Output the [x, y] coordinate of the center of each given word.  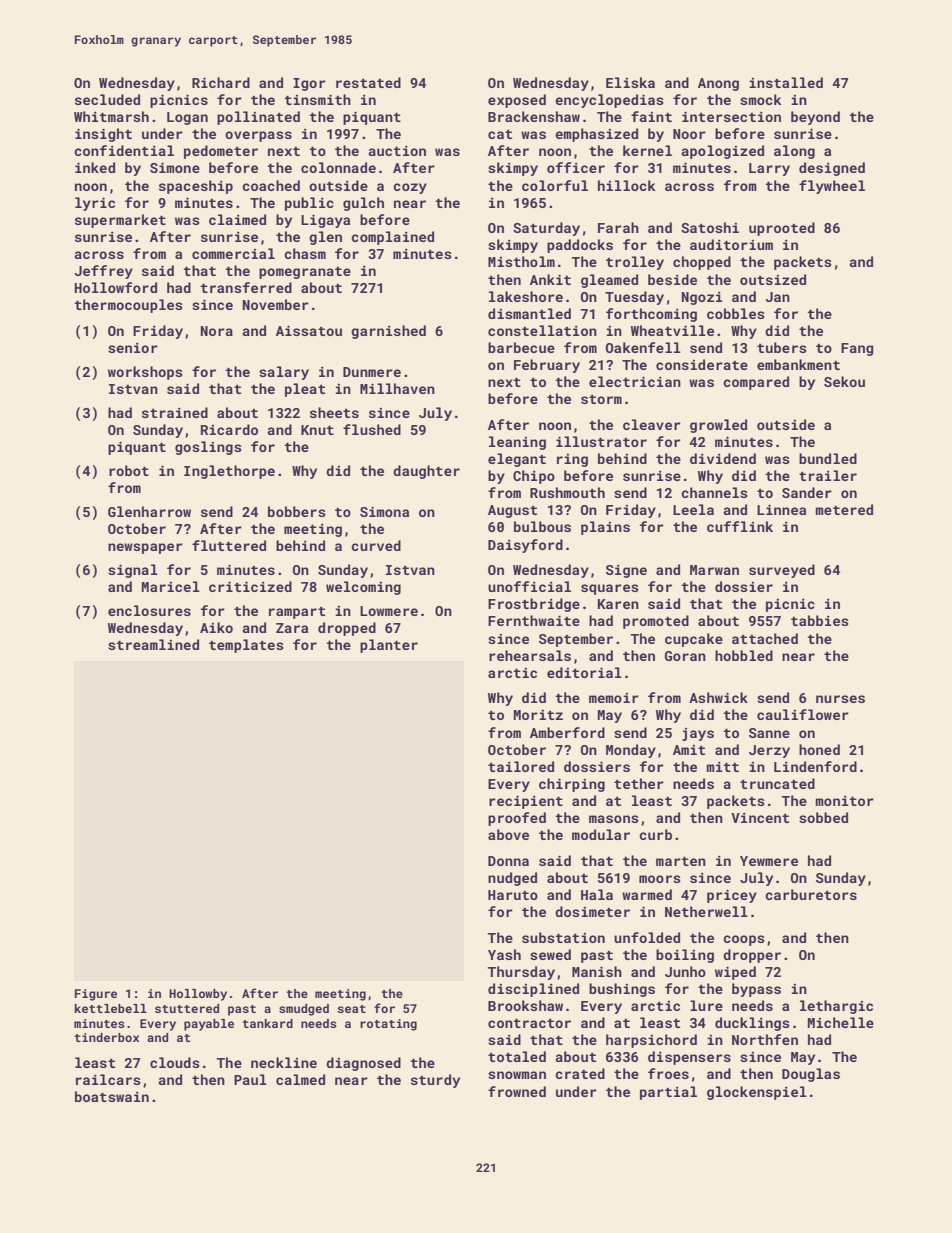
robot [129, 470]
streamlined [153, 644]
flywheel [832, 187]
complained [392, 238]
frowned [517, 1091]
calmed [300, 1079]
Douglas [811, 1075]
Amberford [567, 732]
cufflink [740, 526]
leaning [517, 443]
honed [819, 749]
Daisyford [525, 546]
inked [95, 167]
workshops [145, 373]
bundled [828, 458]
